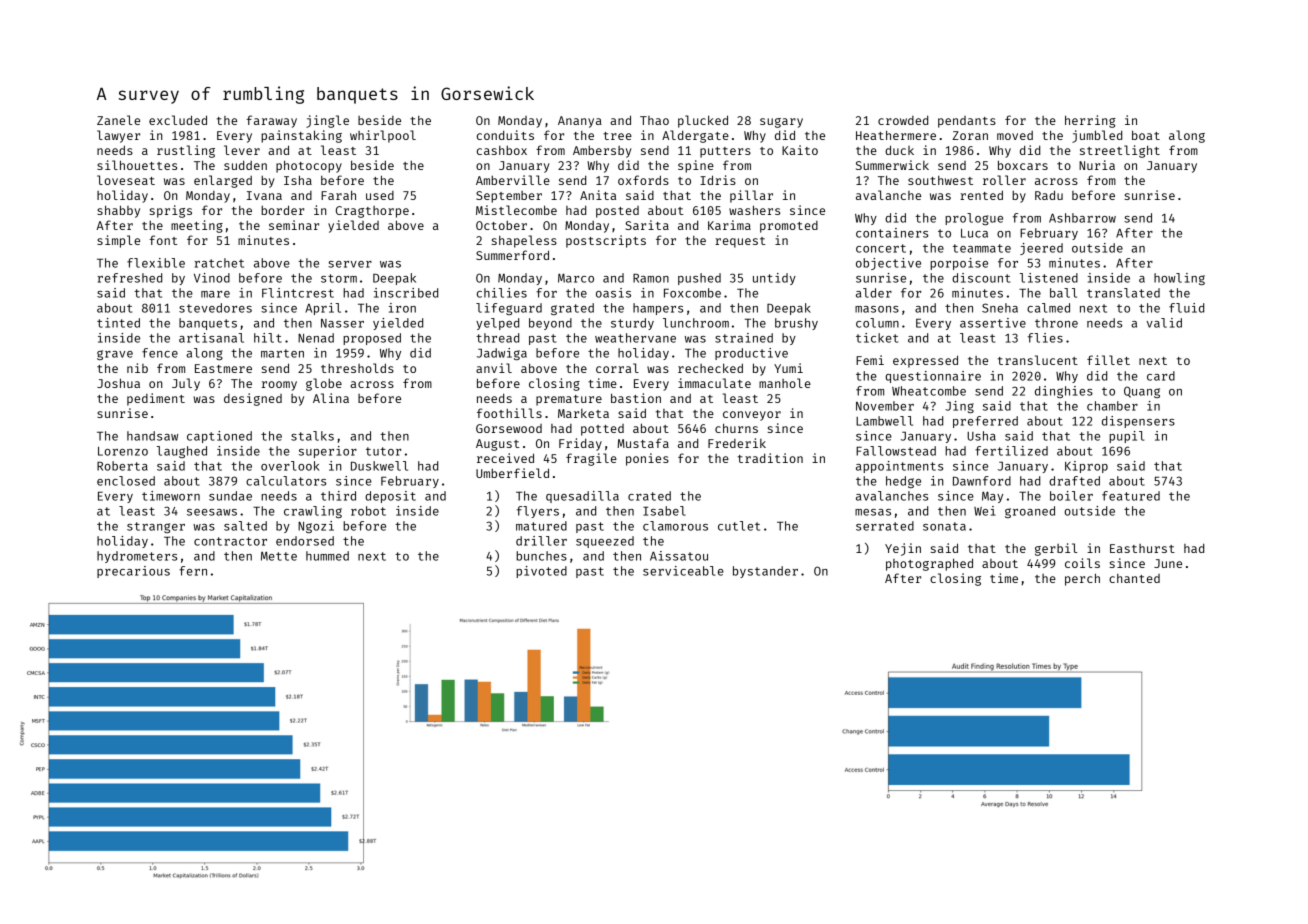  What do you see at coordinates (171, 211) in the page?
I see `sprigs` at bounding box center [171, 211].
